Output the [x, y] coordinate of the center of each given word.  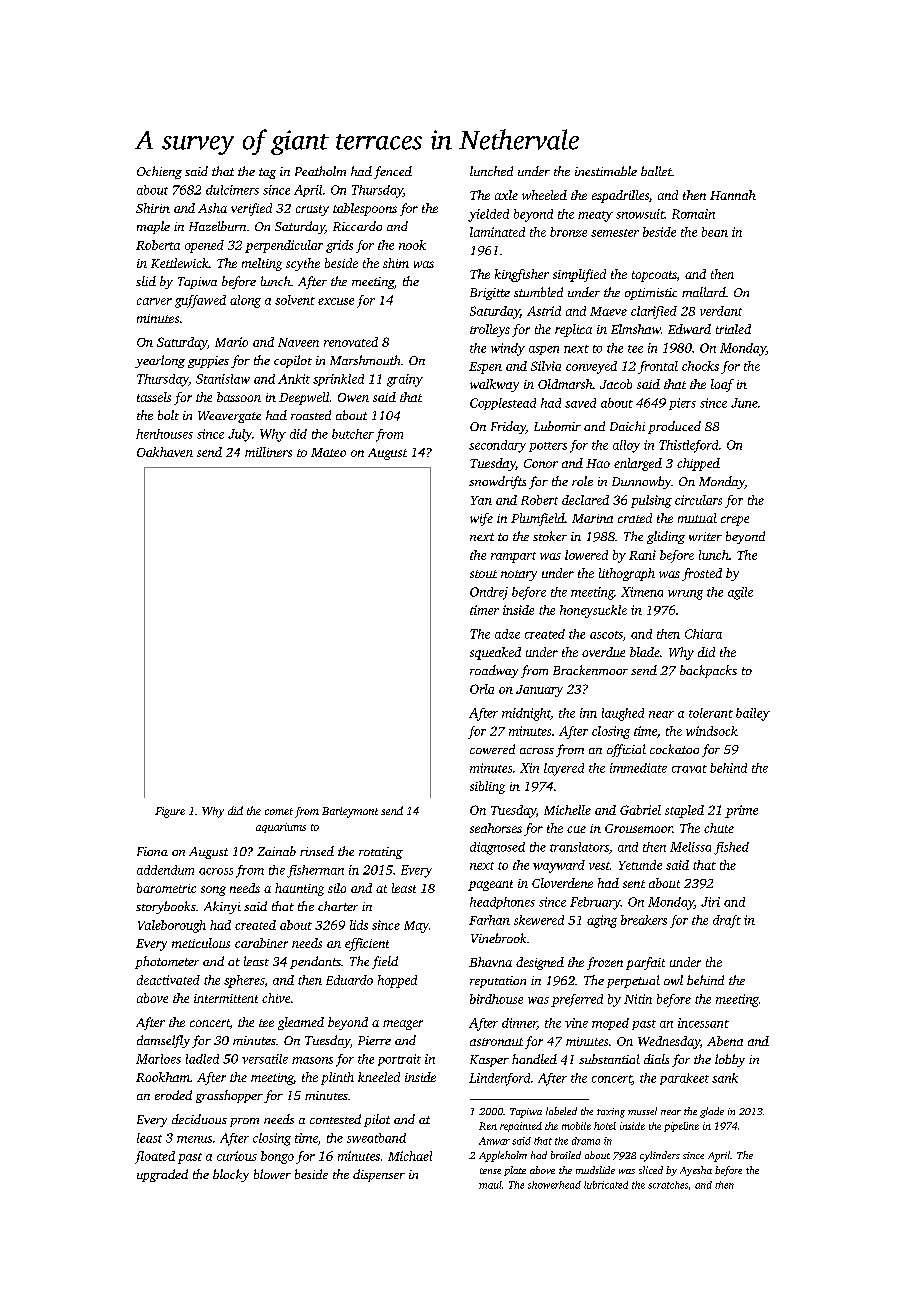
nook [412, 245]
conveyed [591, 367]
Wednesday [669, 1042]
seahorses [496, 828]
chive [276, 998]
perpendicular [284, 246]
